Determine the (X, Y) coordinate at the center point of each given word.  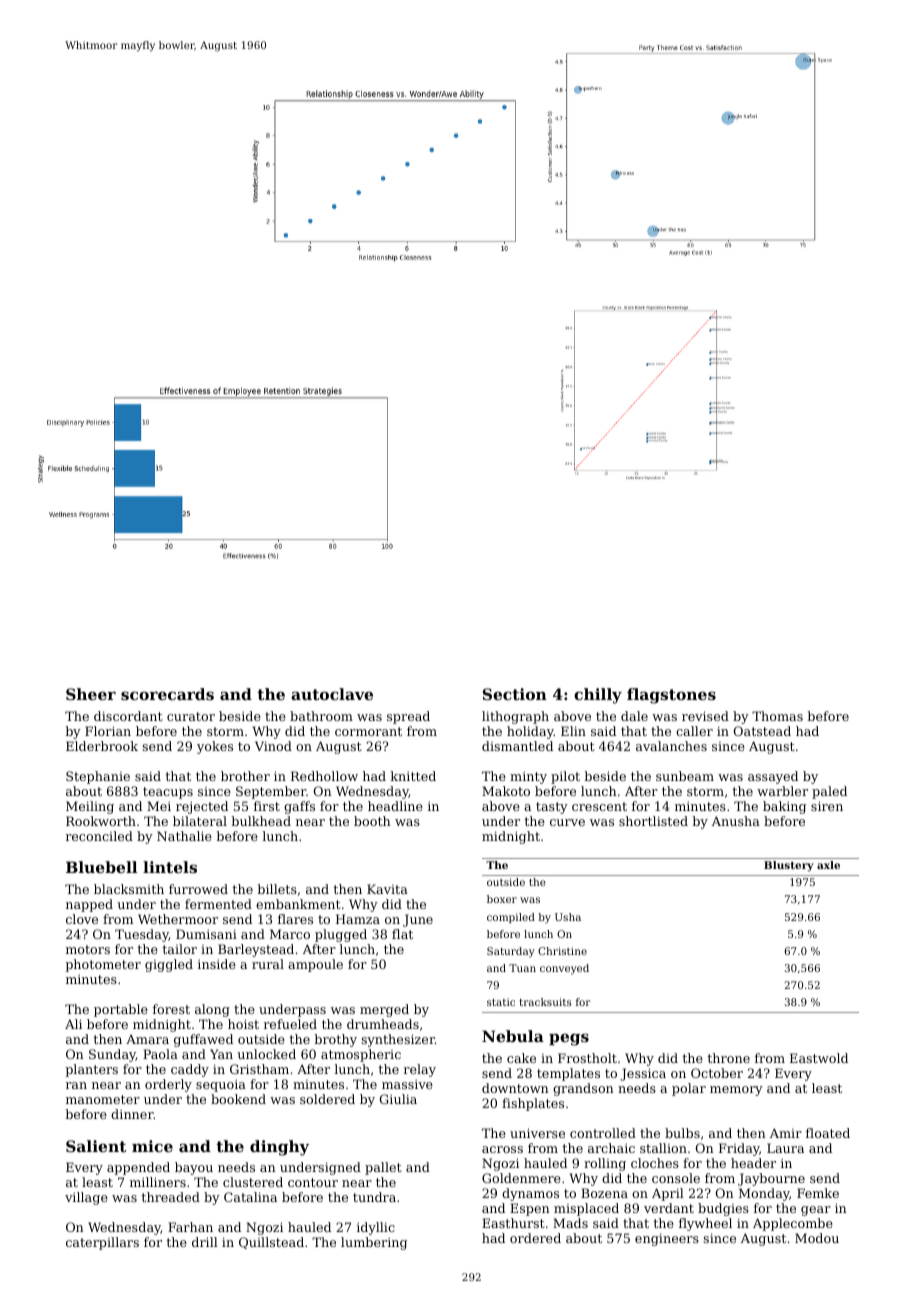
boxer (502, 899)
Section (515, 694)
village (86, 1198)
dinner (132, 1114)
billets (277, 889)
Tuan (522, 968)
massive (407, 1084)
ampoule (315, 965)
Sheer (91, 694)
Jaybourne (771, 1179)
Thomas (777, 716)
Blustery (789, 866)
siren (827, 806)
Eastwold (819, 1058)
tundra (374, 1197)
